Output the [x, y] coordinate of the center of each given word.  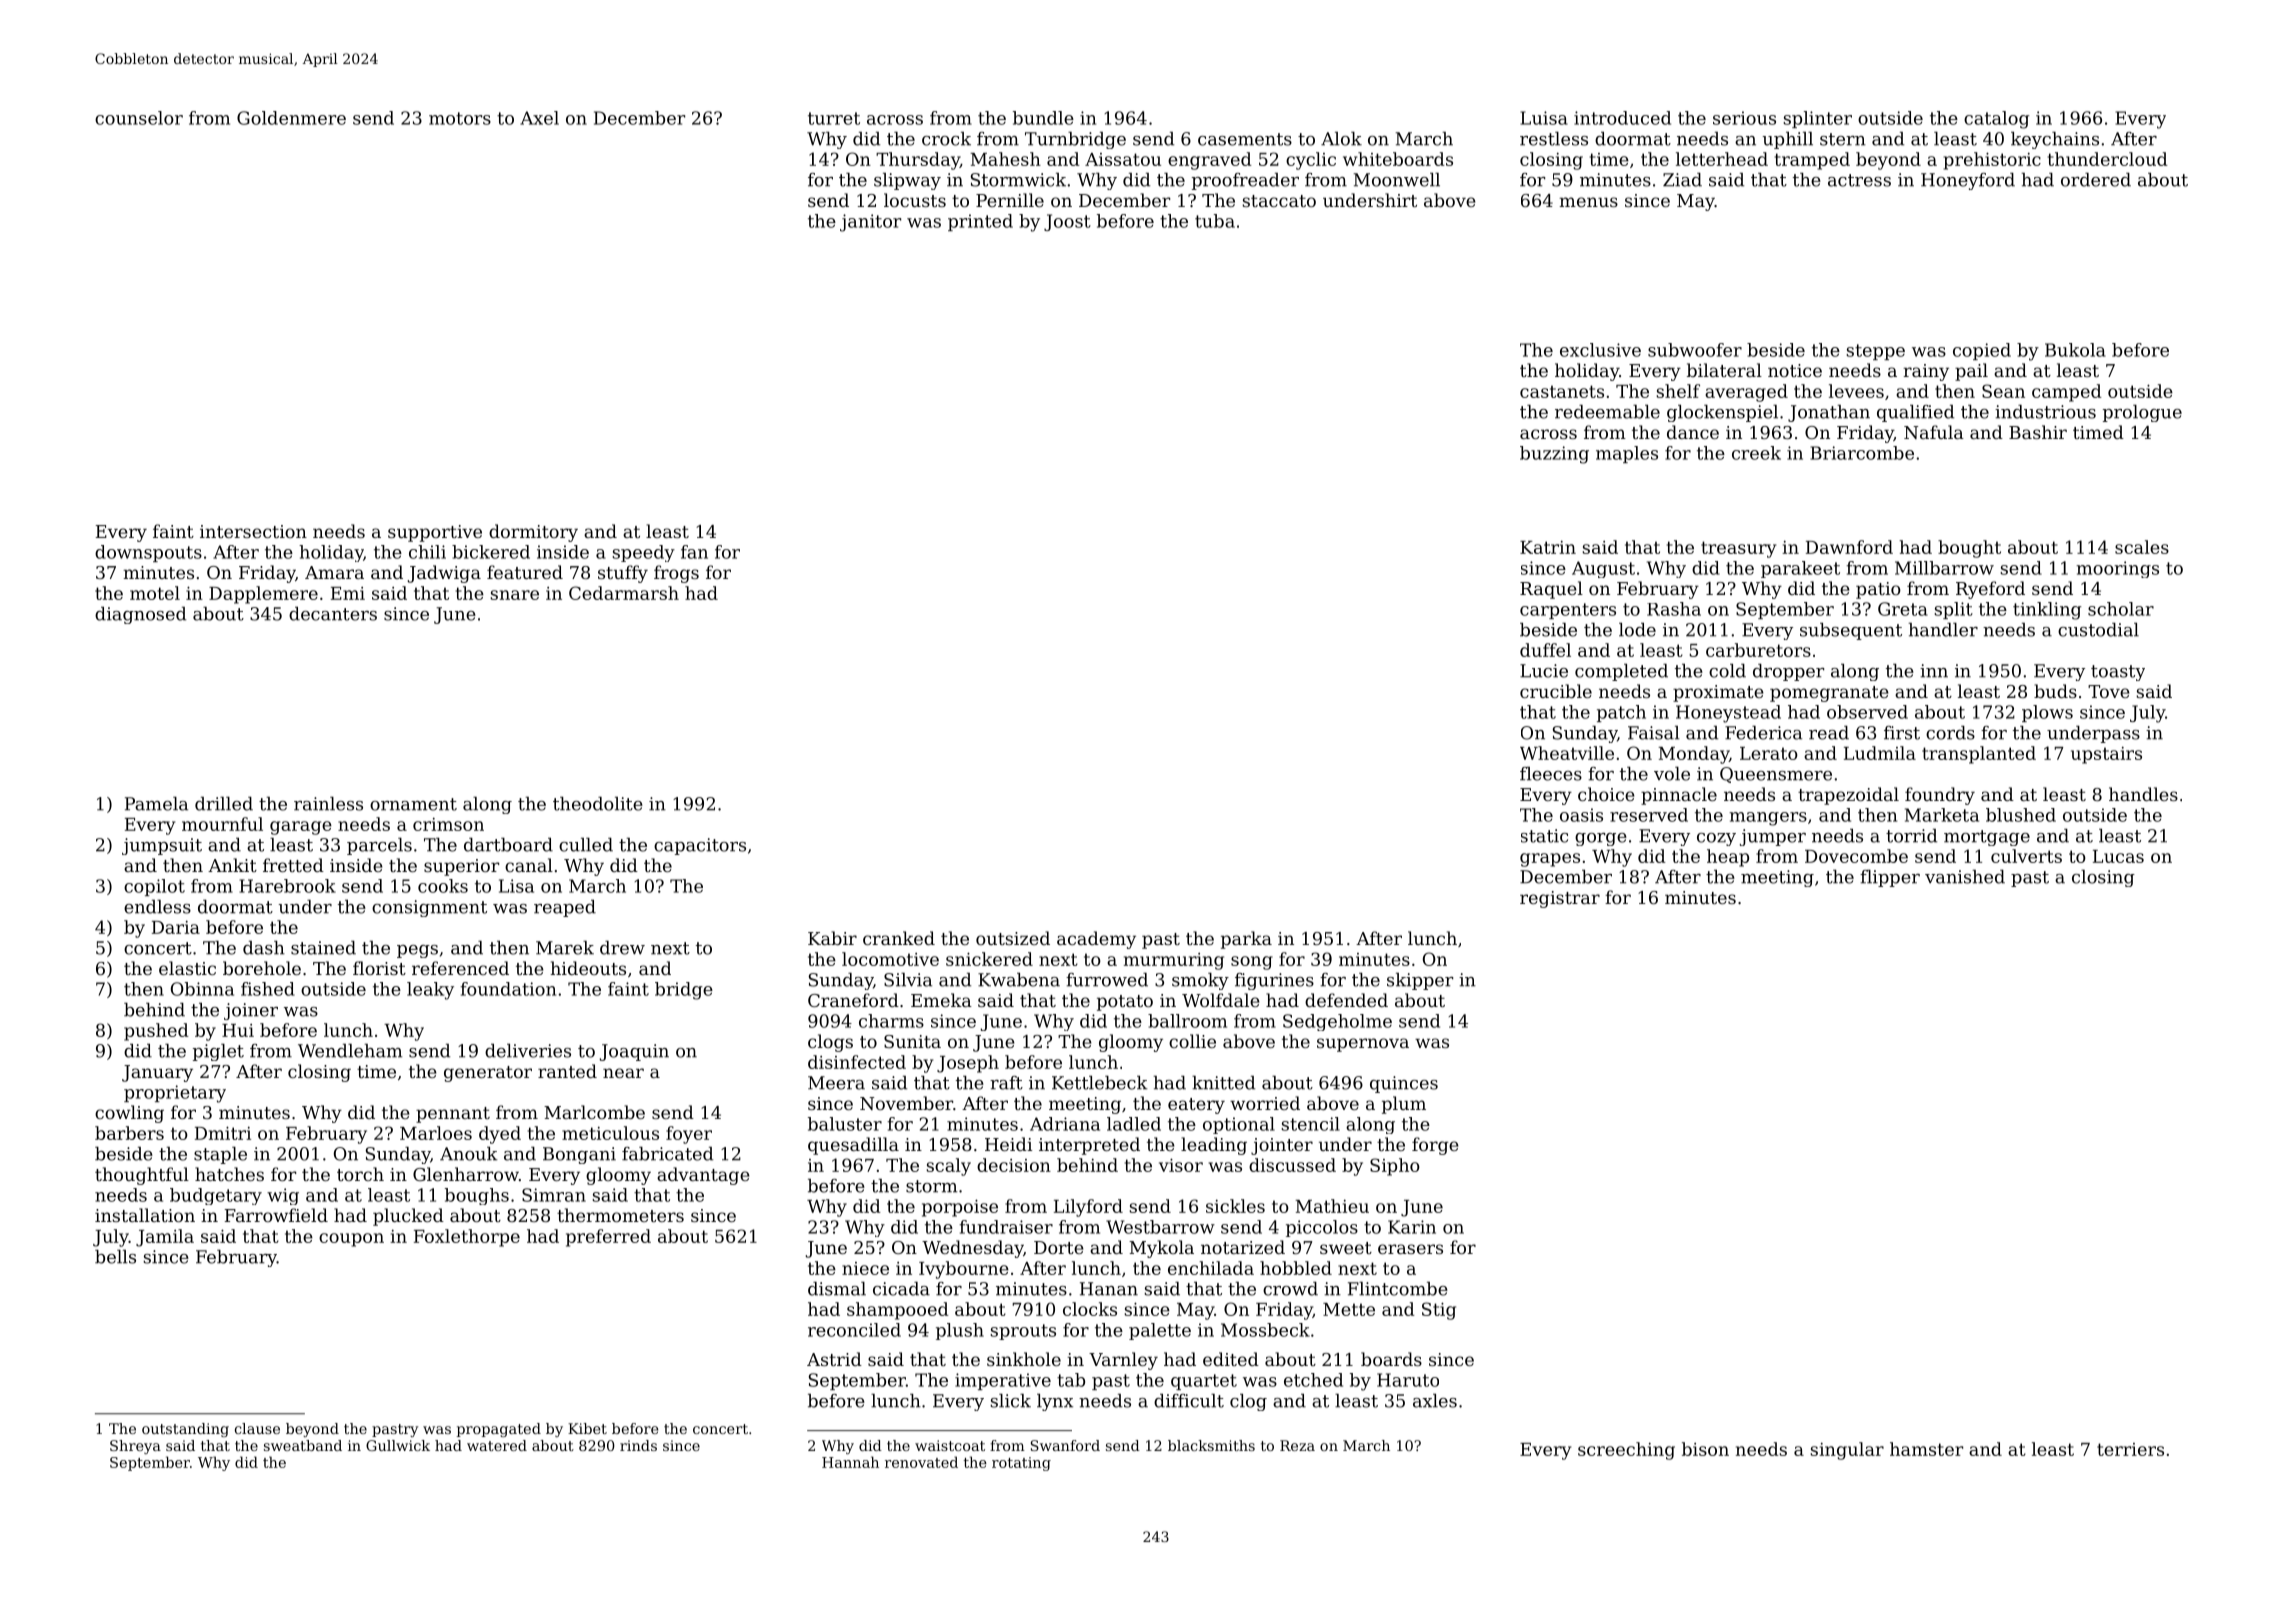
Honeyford [1968, 181]
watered [497, 1445]
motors [460, 118]
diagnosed [140, 615]
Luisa [1544, 118]
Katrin [1548, 547]
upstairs [2106, 755]
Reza [1297, 1445]
